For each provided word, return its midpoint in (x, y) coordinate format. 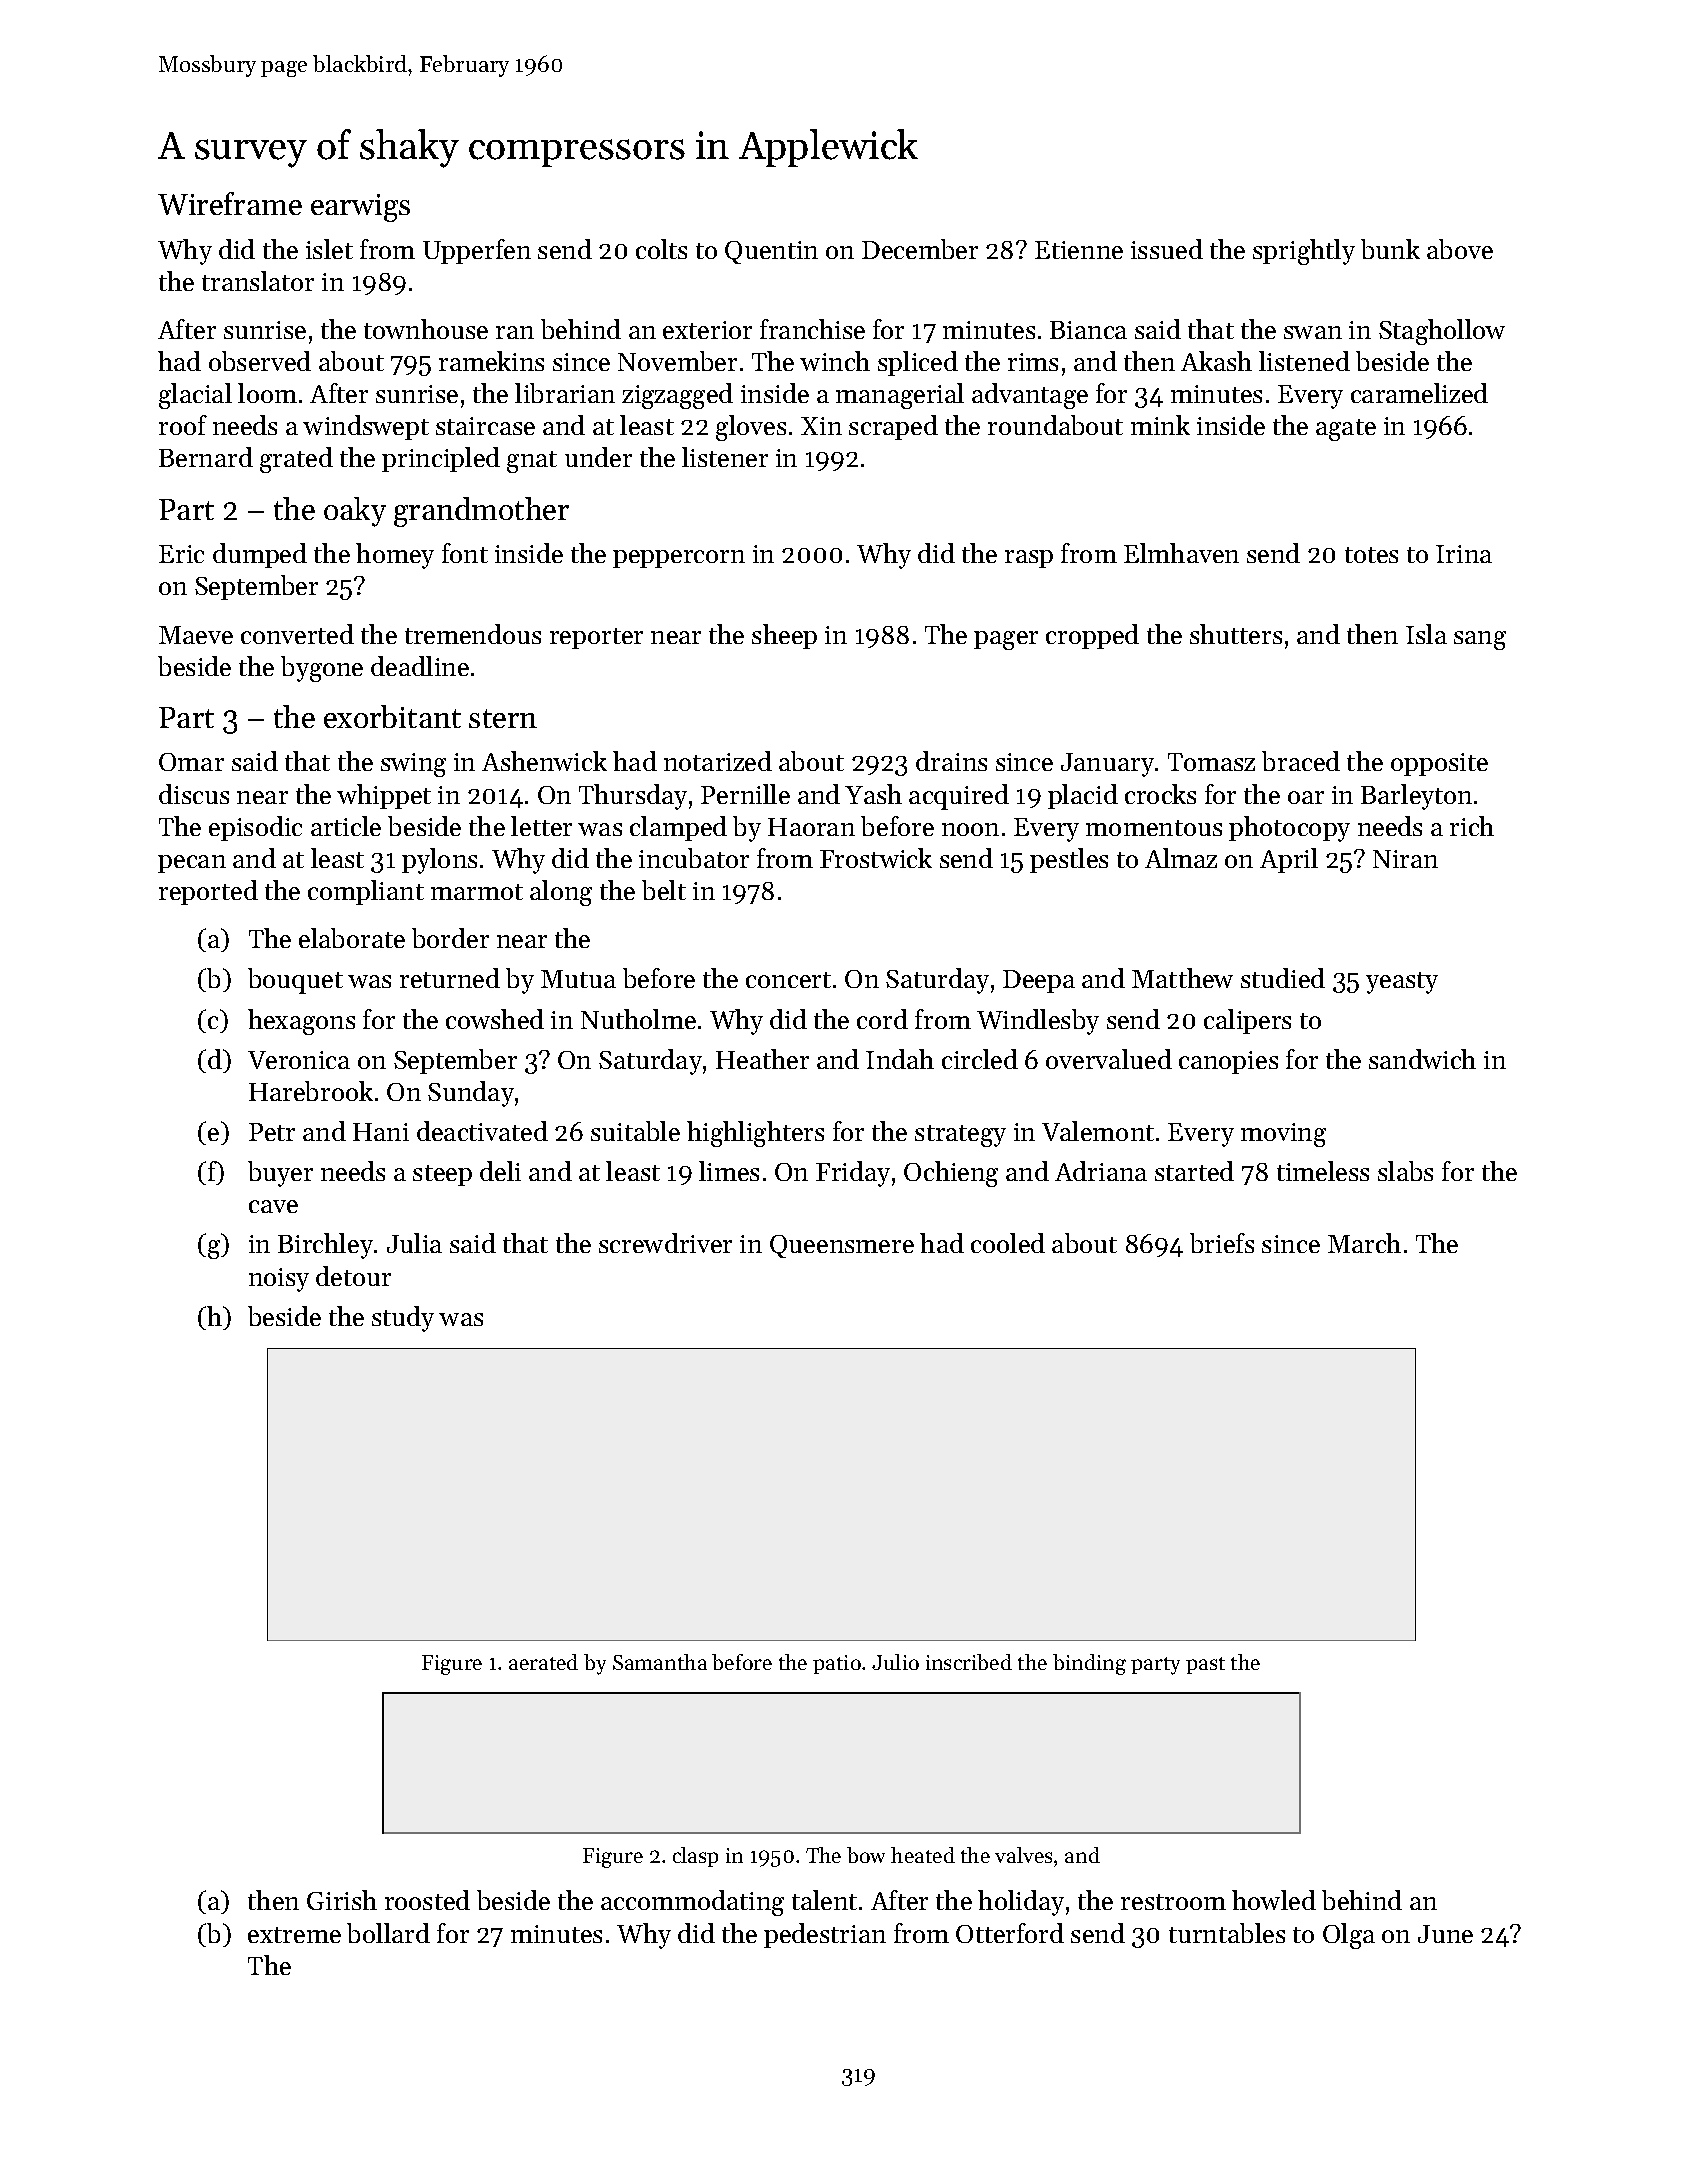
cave (273, 1206)
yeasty (1402, 983)
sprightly (1304, 252)
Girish (342, 1900)
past (1205, 1665)
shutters (1236, 634)
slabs (1405, 1171)
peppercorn (679, 559)
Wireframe (230, 203)
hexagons (301, 1022)
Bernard (206, 457)
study (403, 1319)
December (920, 249)
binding (1089, 1664)
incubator (694, 858)
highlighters (755, 1134)
